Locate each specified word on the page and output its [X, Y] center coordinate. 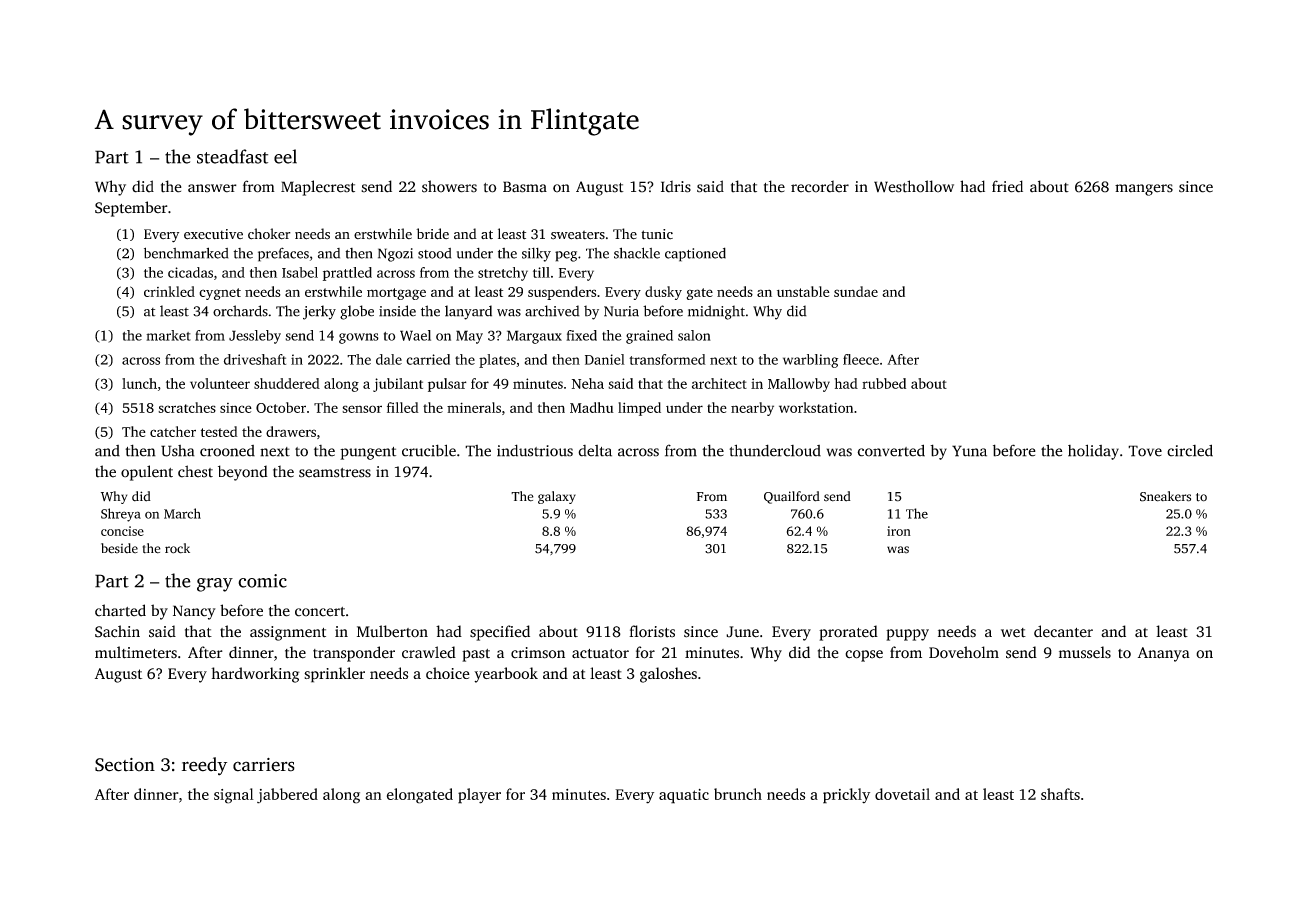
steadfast [232, 156]
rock [177, 548]
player [479, 796]
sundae [856, 291]
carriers [264, 765]
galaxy [557, 497]
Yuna [969, 451]
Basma [525, 187]
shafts [1060, 794]
